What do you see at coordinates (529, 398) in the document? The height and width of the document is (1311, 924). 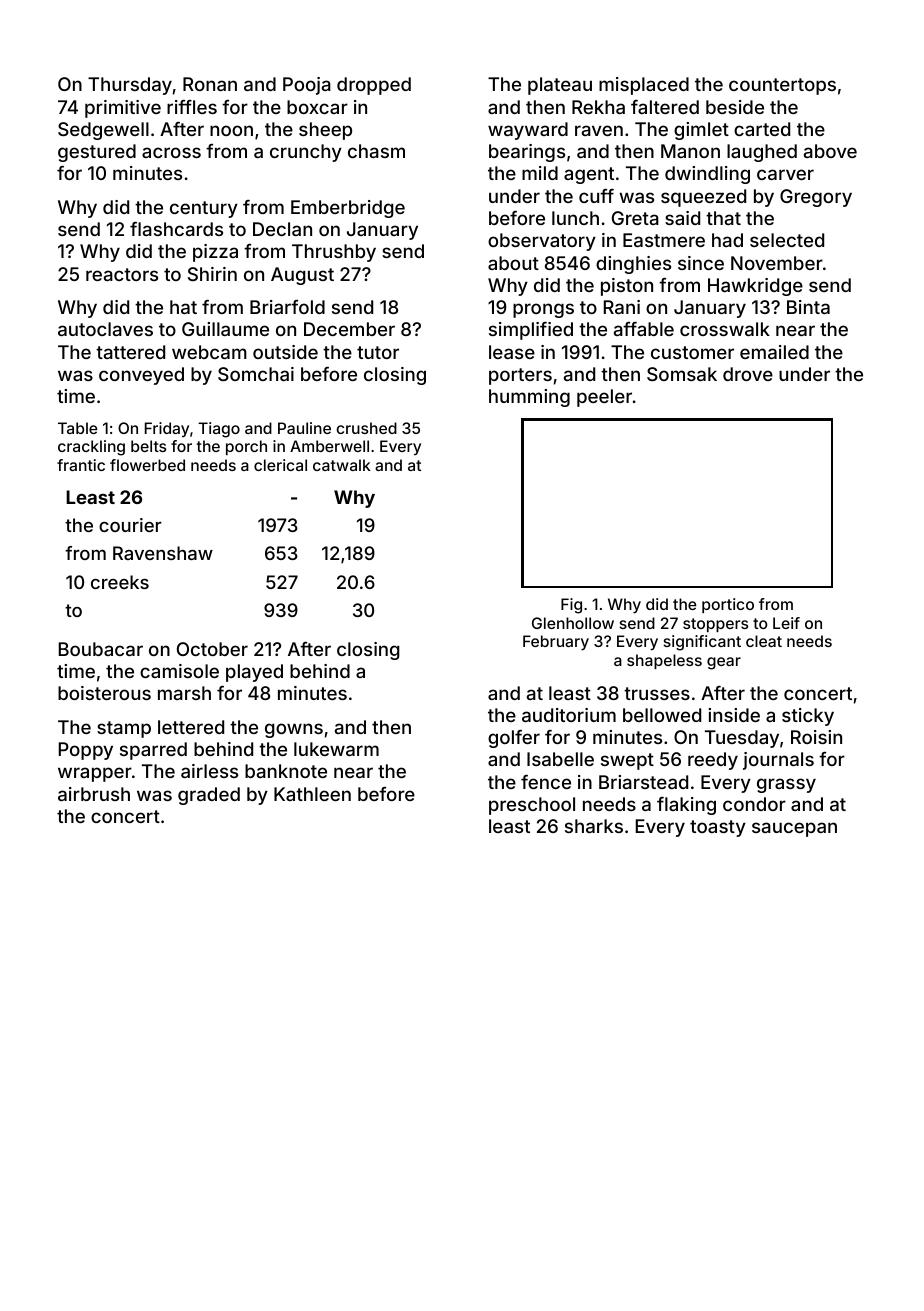 I see `humming` at bounding box center [529, 398].
